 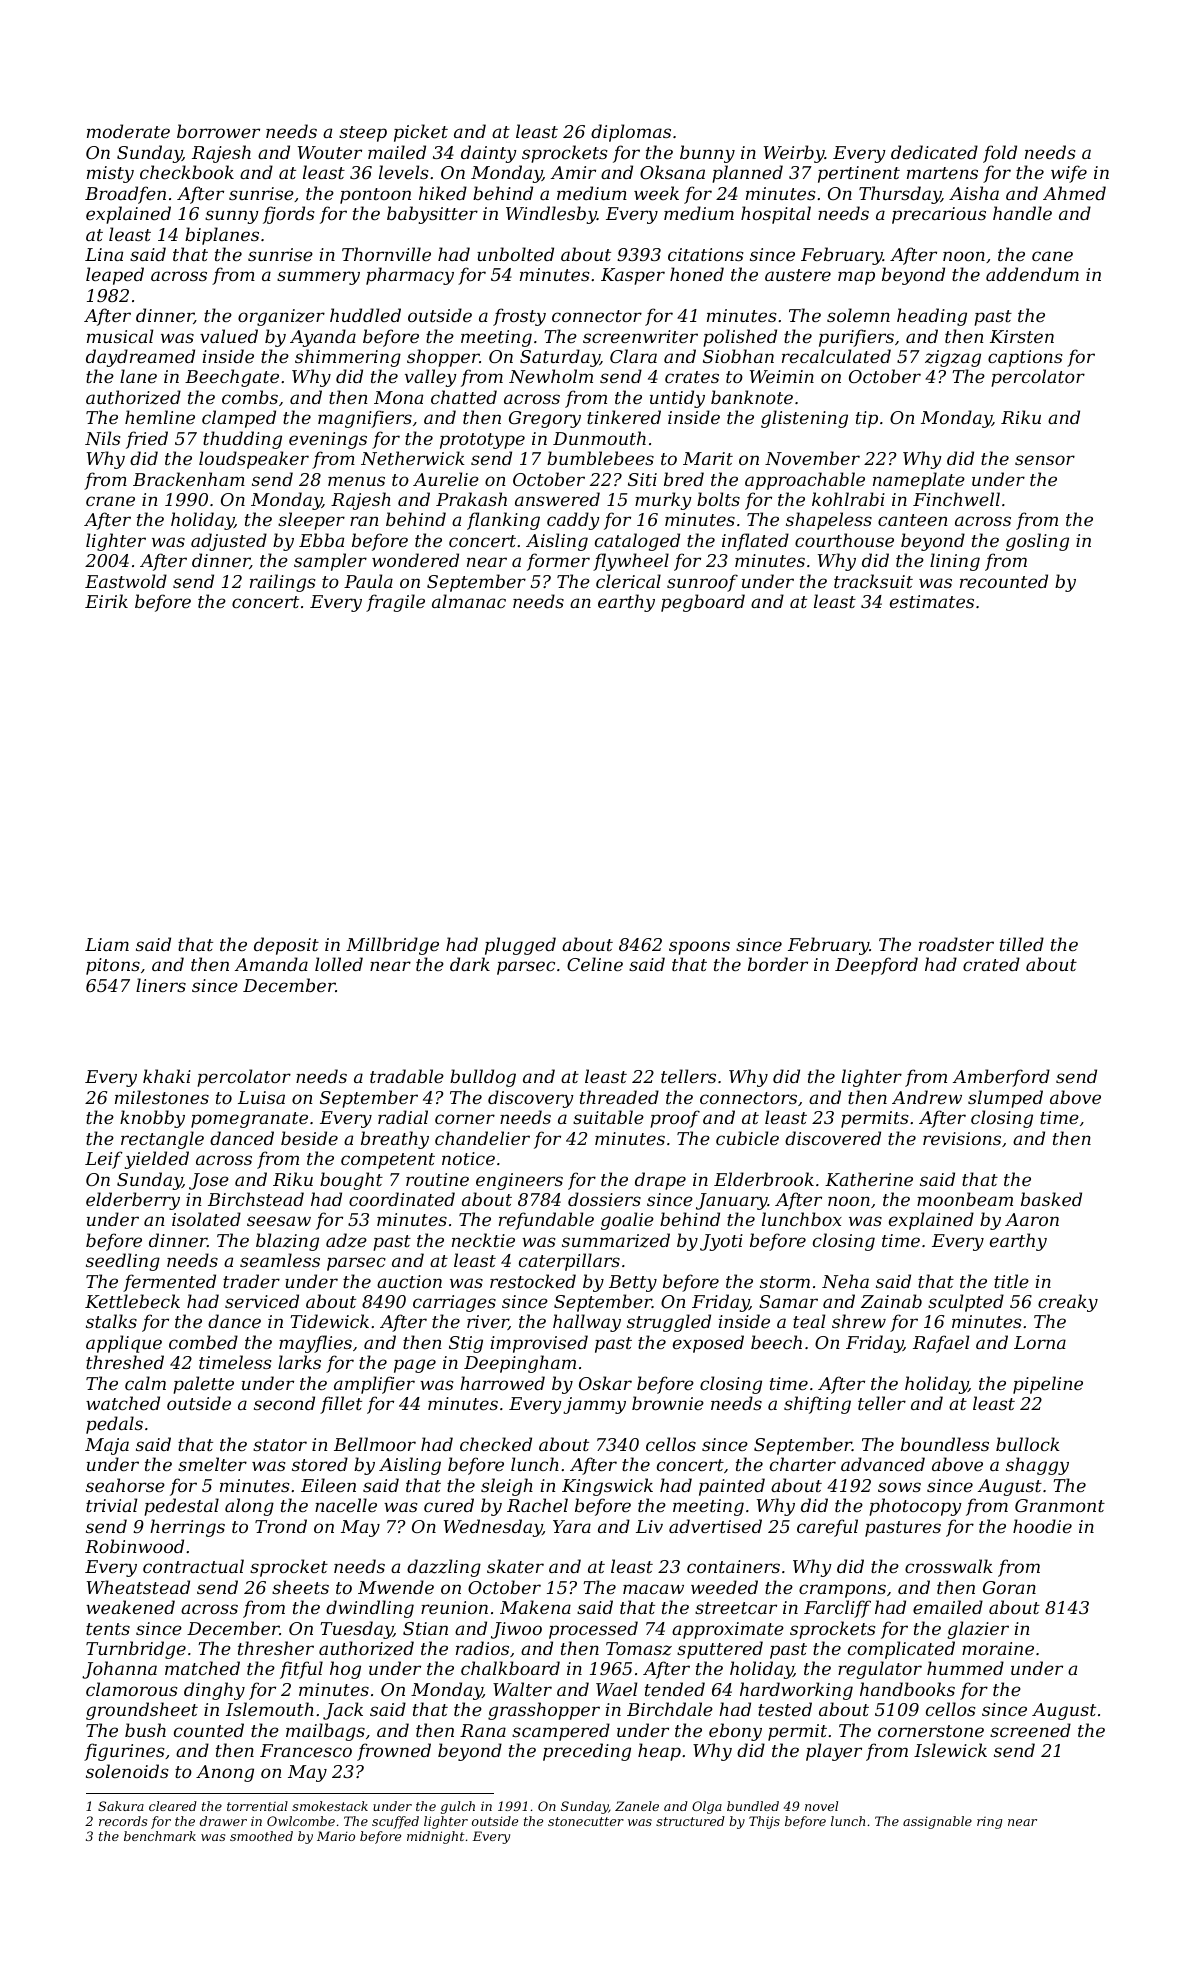 What do you see at coordinates (631, 562) in the screenshot?
I see `flywheel` at bounding box center [631, 562].
